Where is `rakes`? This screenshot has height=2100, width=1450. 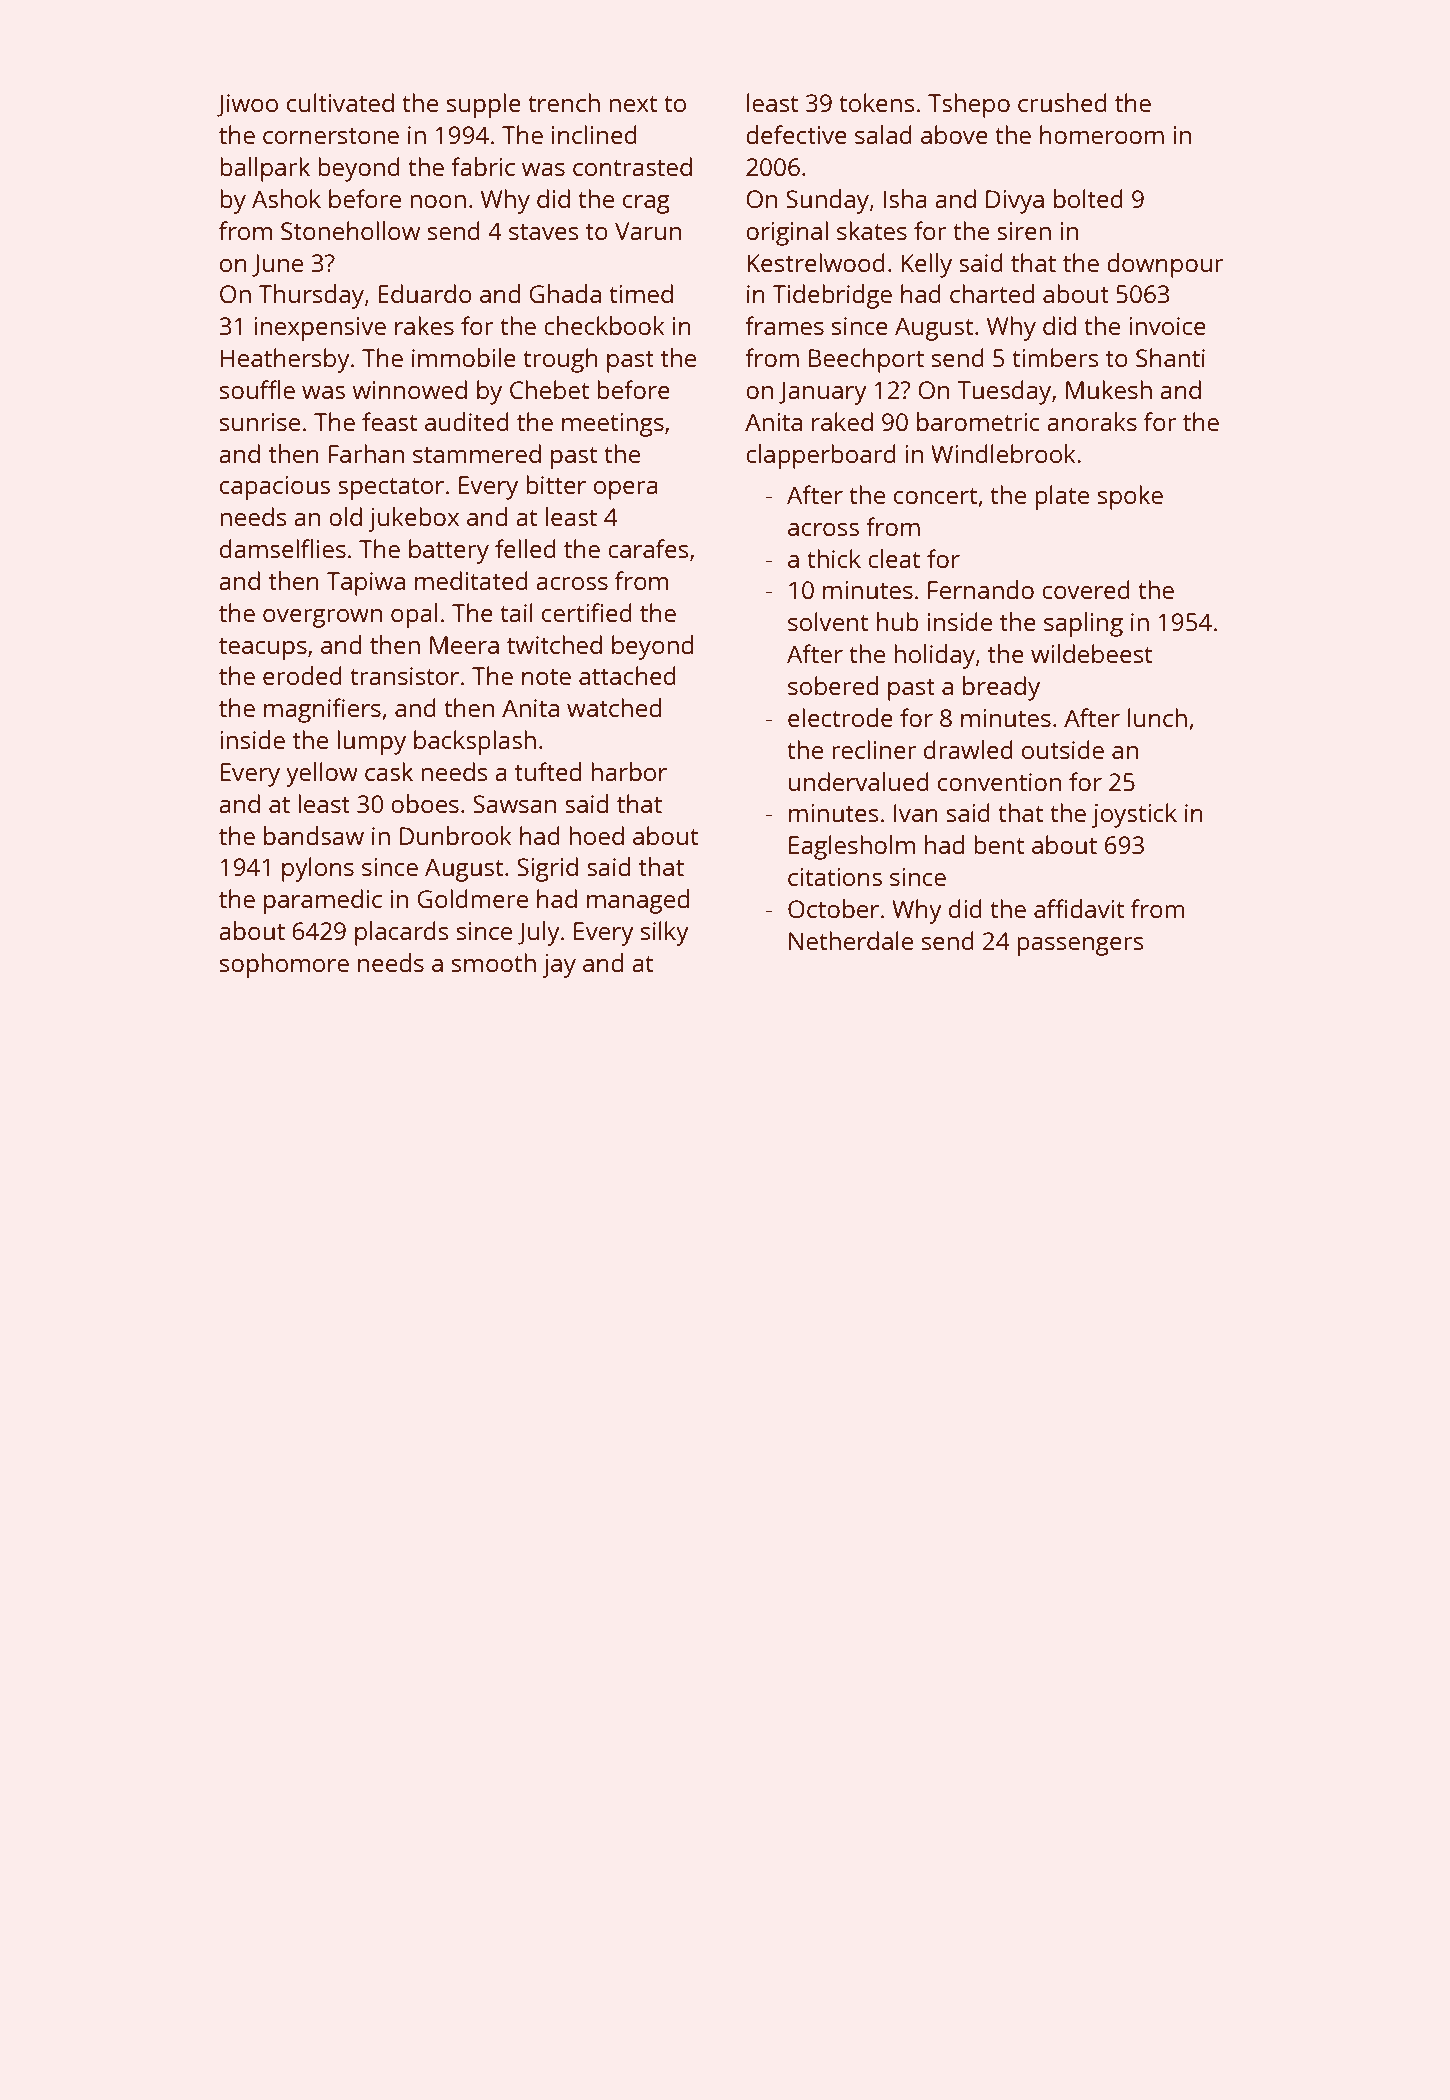 rakes is located at coordinates (424, 325).
